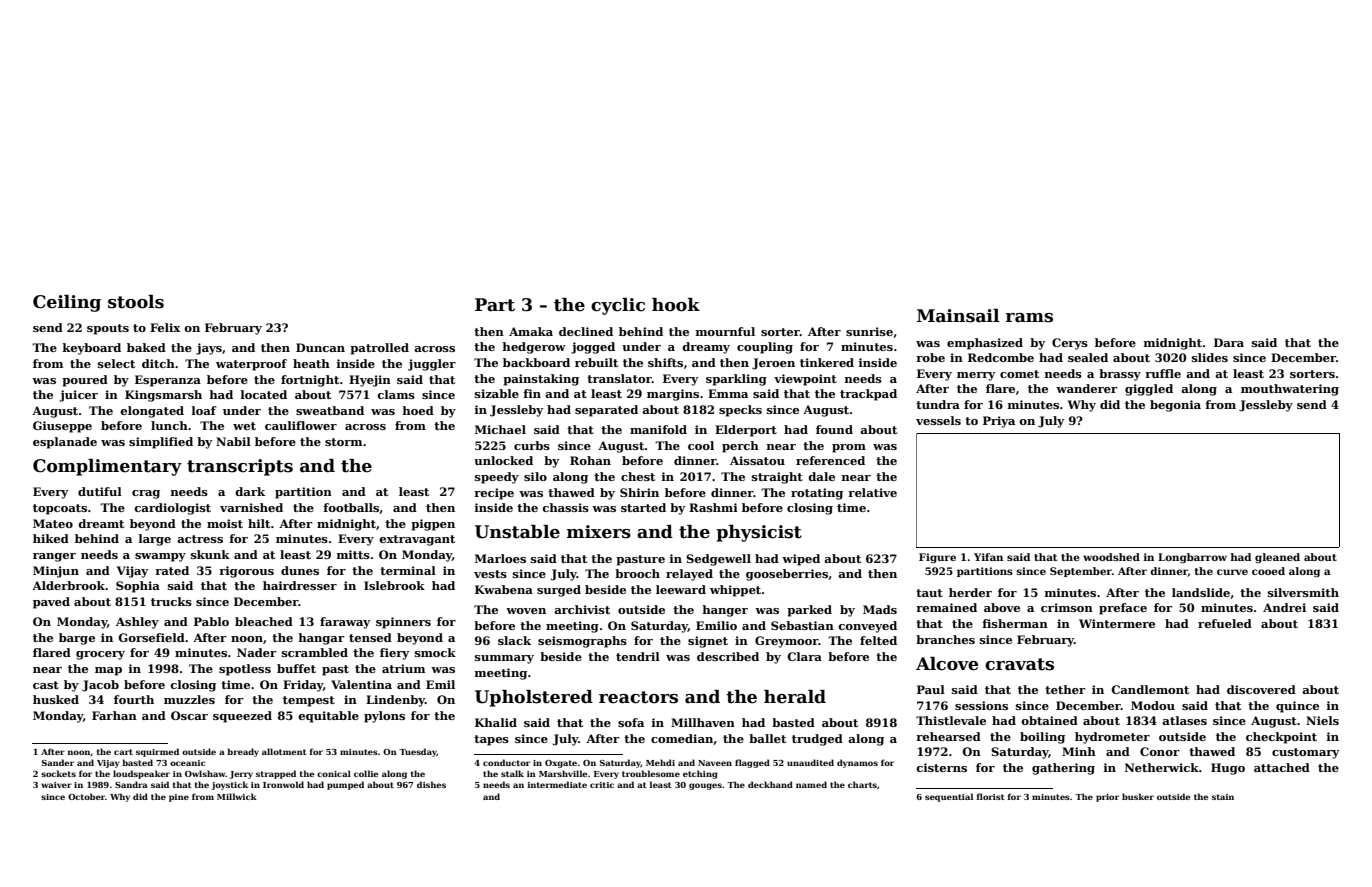 Image resolution: width=1372 pixels, height=887 pixels. What do you see at coordinates (557, 784) in the screenshot?
I see `intermediate` at bounding box center [557, 784].
